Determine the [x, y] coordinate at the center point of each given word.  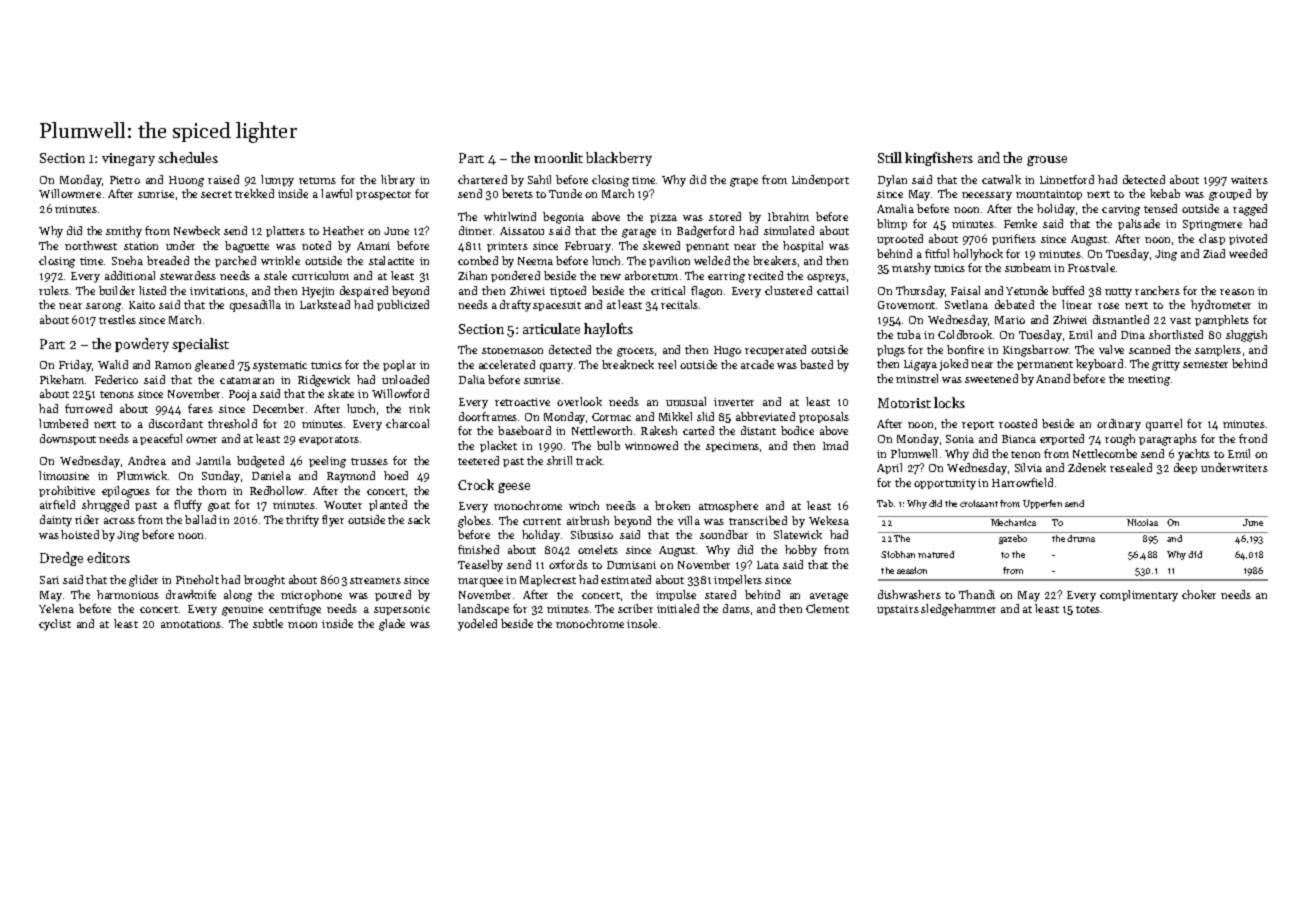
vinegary [128, 159]
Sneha [127, 260]
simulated [789, 230]
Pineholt [197, 579]
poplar [399, 365]
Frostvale [1091, 267]
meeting [1149, 380]
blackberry [619, 159]
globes [474, 522]
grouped [1230, 195]
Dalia [472, 379]
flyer [333, 521]
